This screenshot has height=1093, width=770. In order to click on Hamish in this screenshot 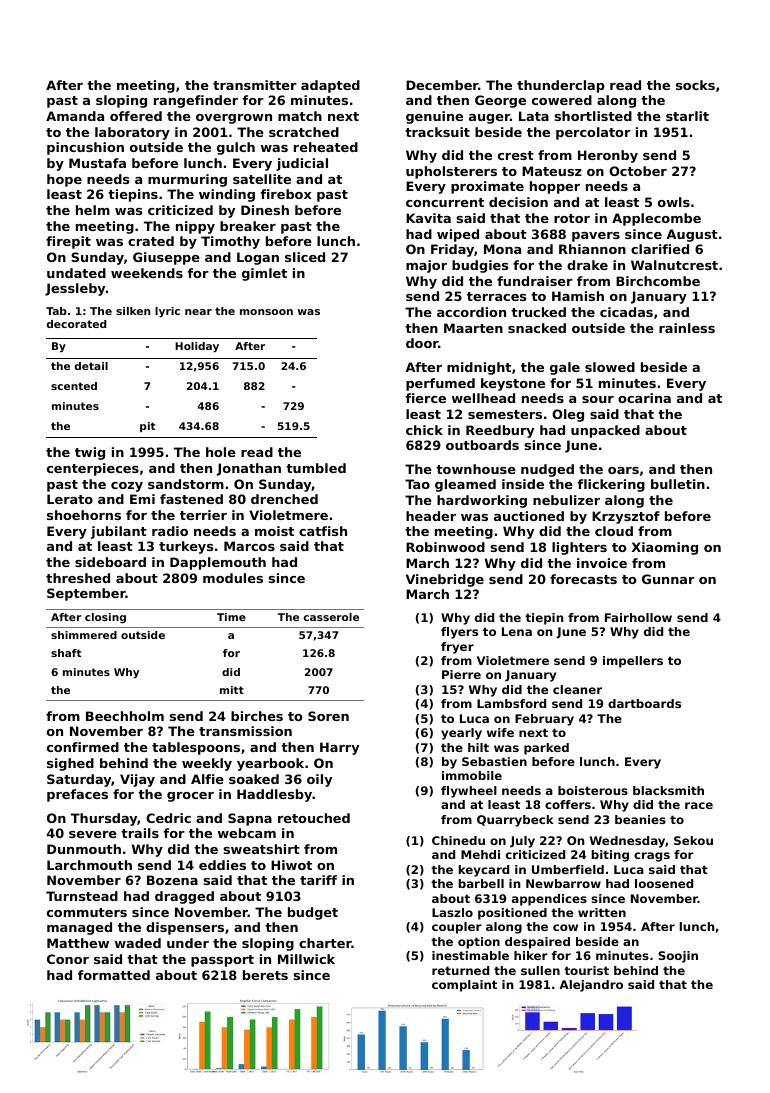, I will do `click(578, 296)`.
